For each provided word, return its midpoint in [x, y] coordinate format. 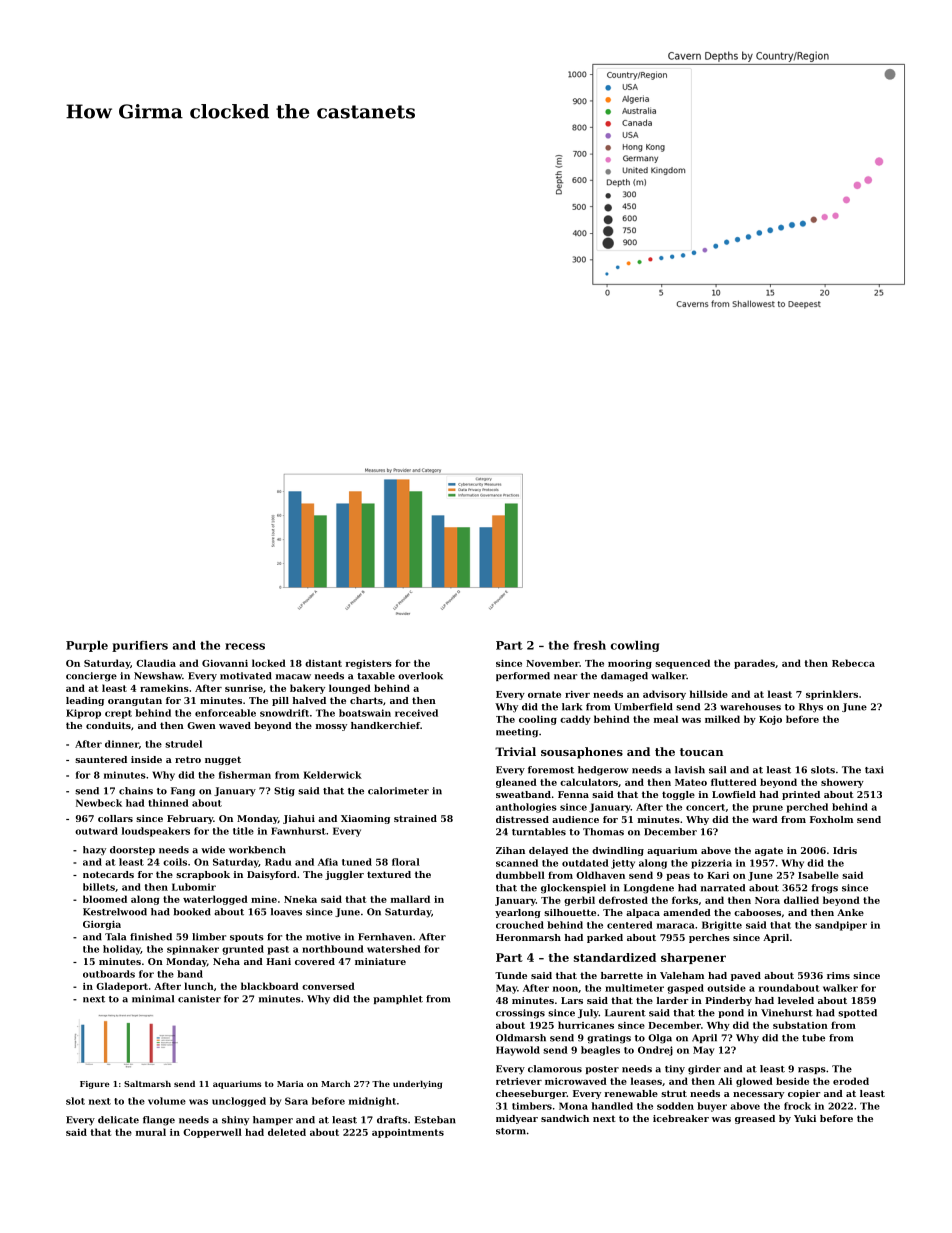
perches [709, 938]
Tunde [511, 975]
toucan [701, 752]
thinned [168, 803]
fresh [590, 645]
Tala [115, 937]
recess [245, 646]
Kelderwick [332, 775]
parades [754, 664]
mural [151, 1132]
